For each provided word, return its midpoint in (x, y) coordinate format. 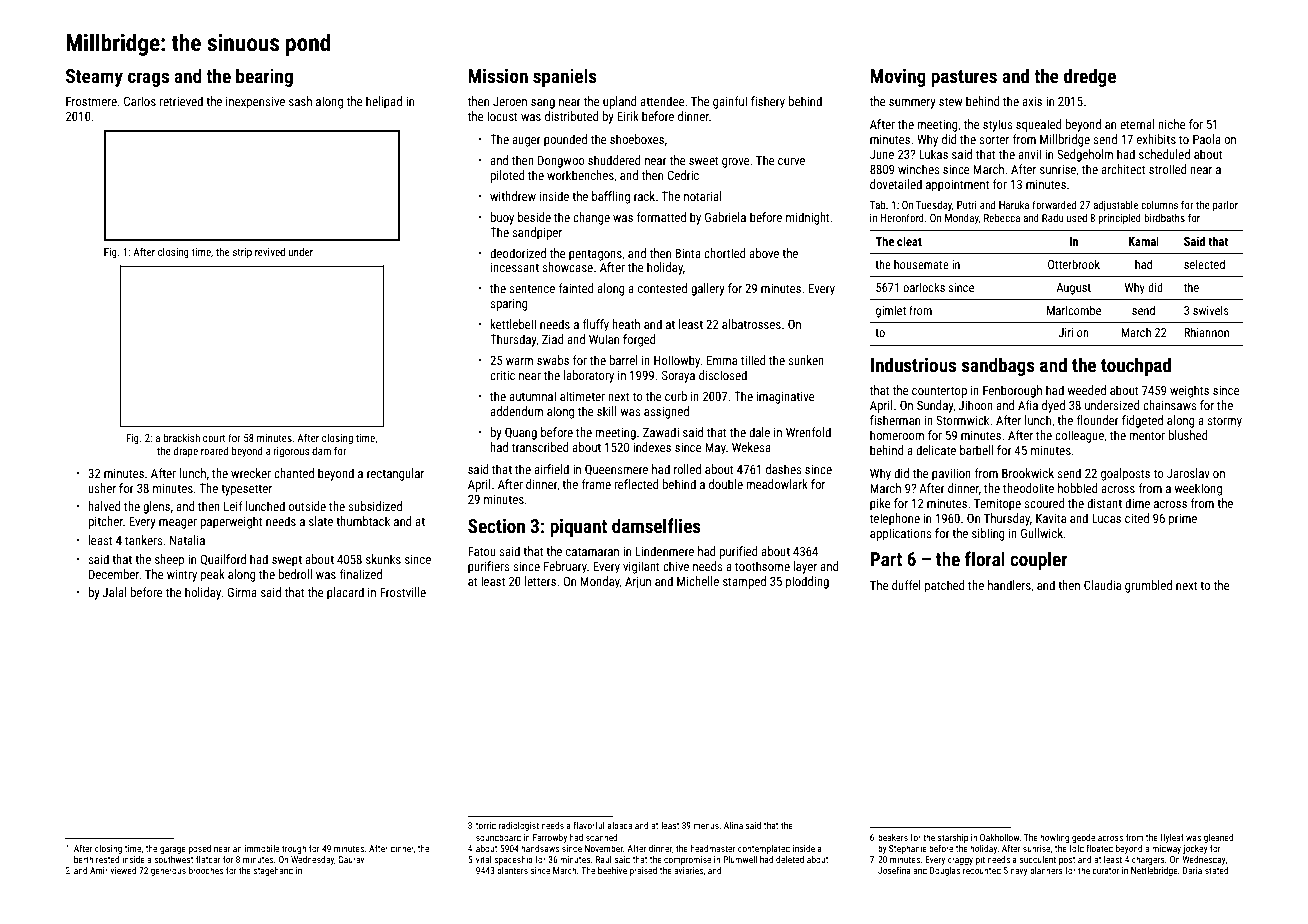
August (1073, 289)
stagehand (273, 871)
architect (1123, 169)
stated (1216, 870)
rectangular (395, 474)
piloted (507, 176)
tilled (753, 360)
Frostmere (91, 101)
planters (512, 871)
